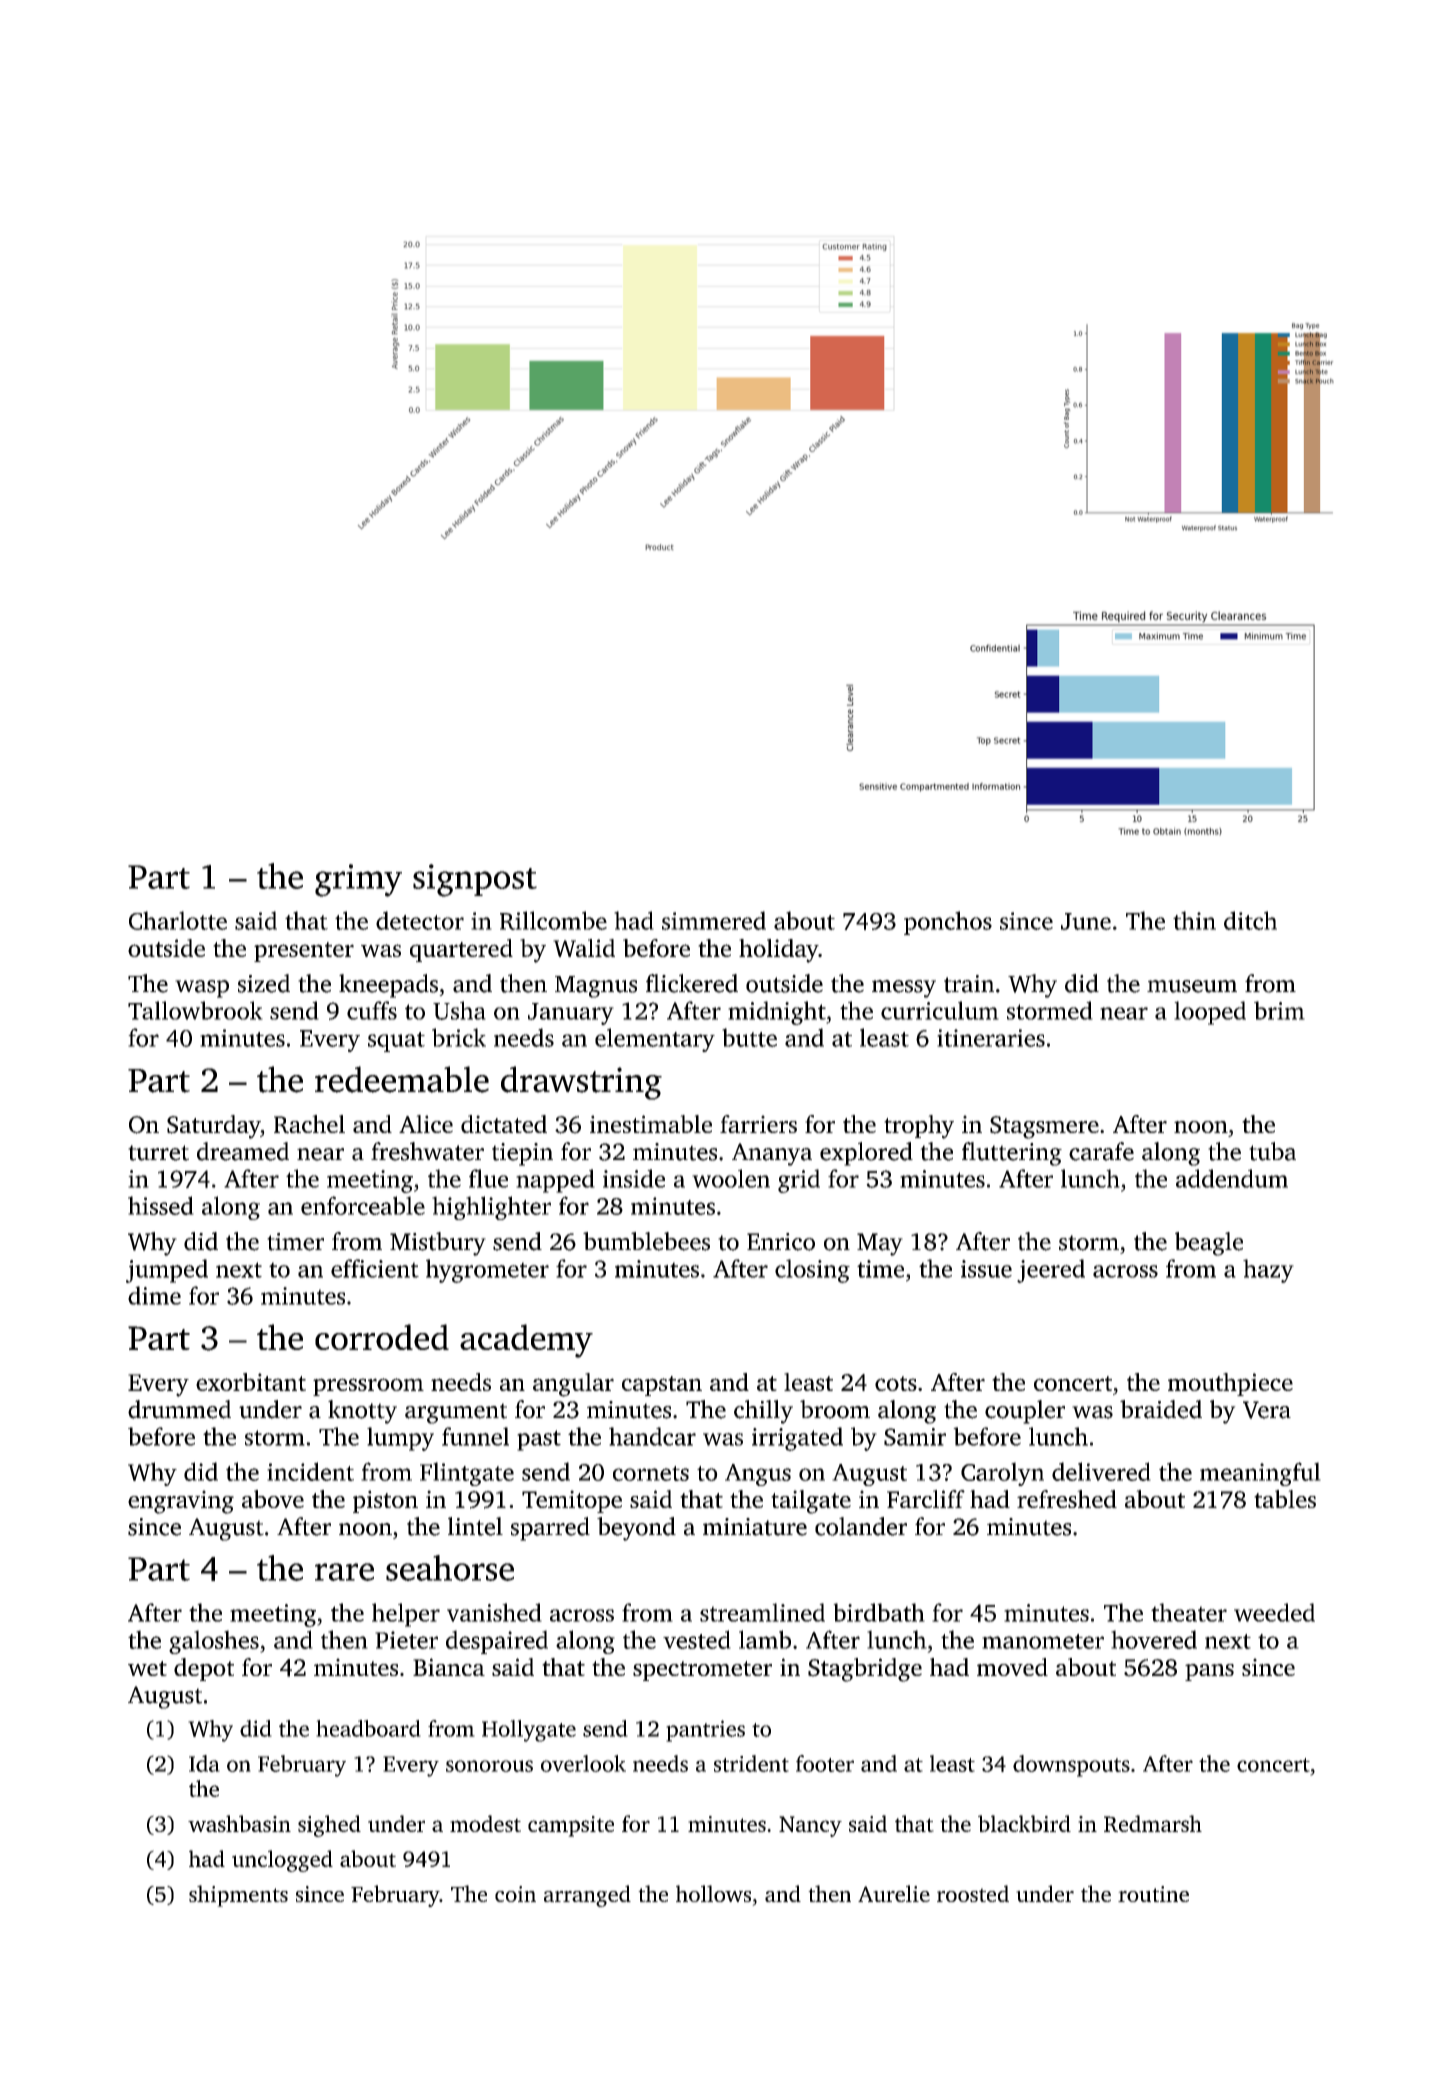 This screenshot has width=1450, height=2100. I want to click on mouthpiece, so click(1230, 1384).
